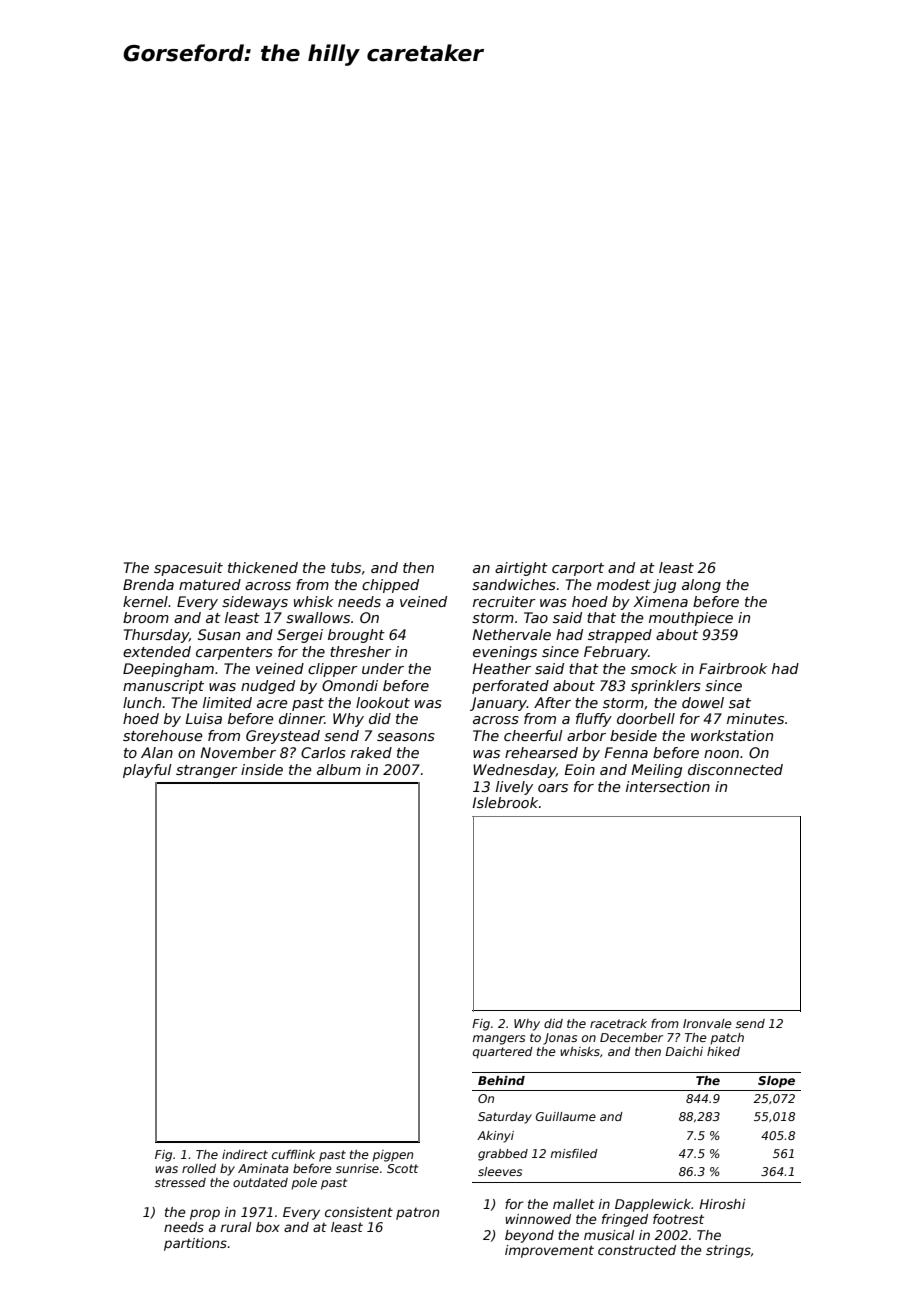 This document has width=924, height=1308. I want to click on partitions, so click(195, 1244).
